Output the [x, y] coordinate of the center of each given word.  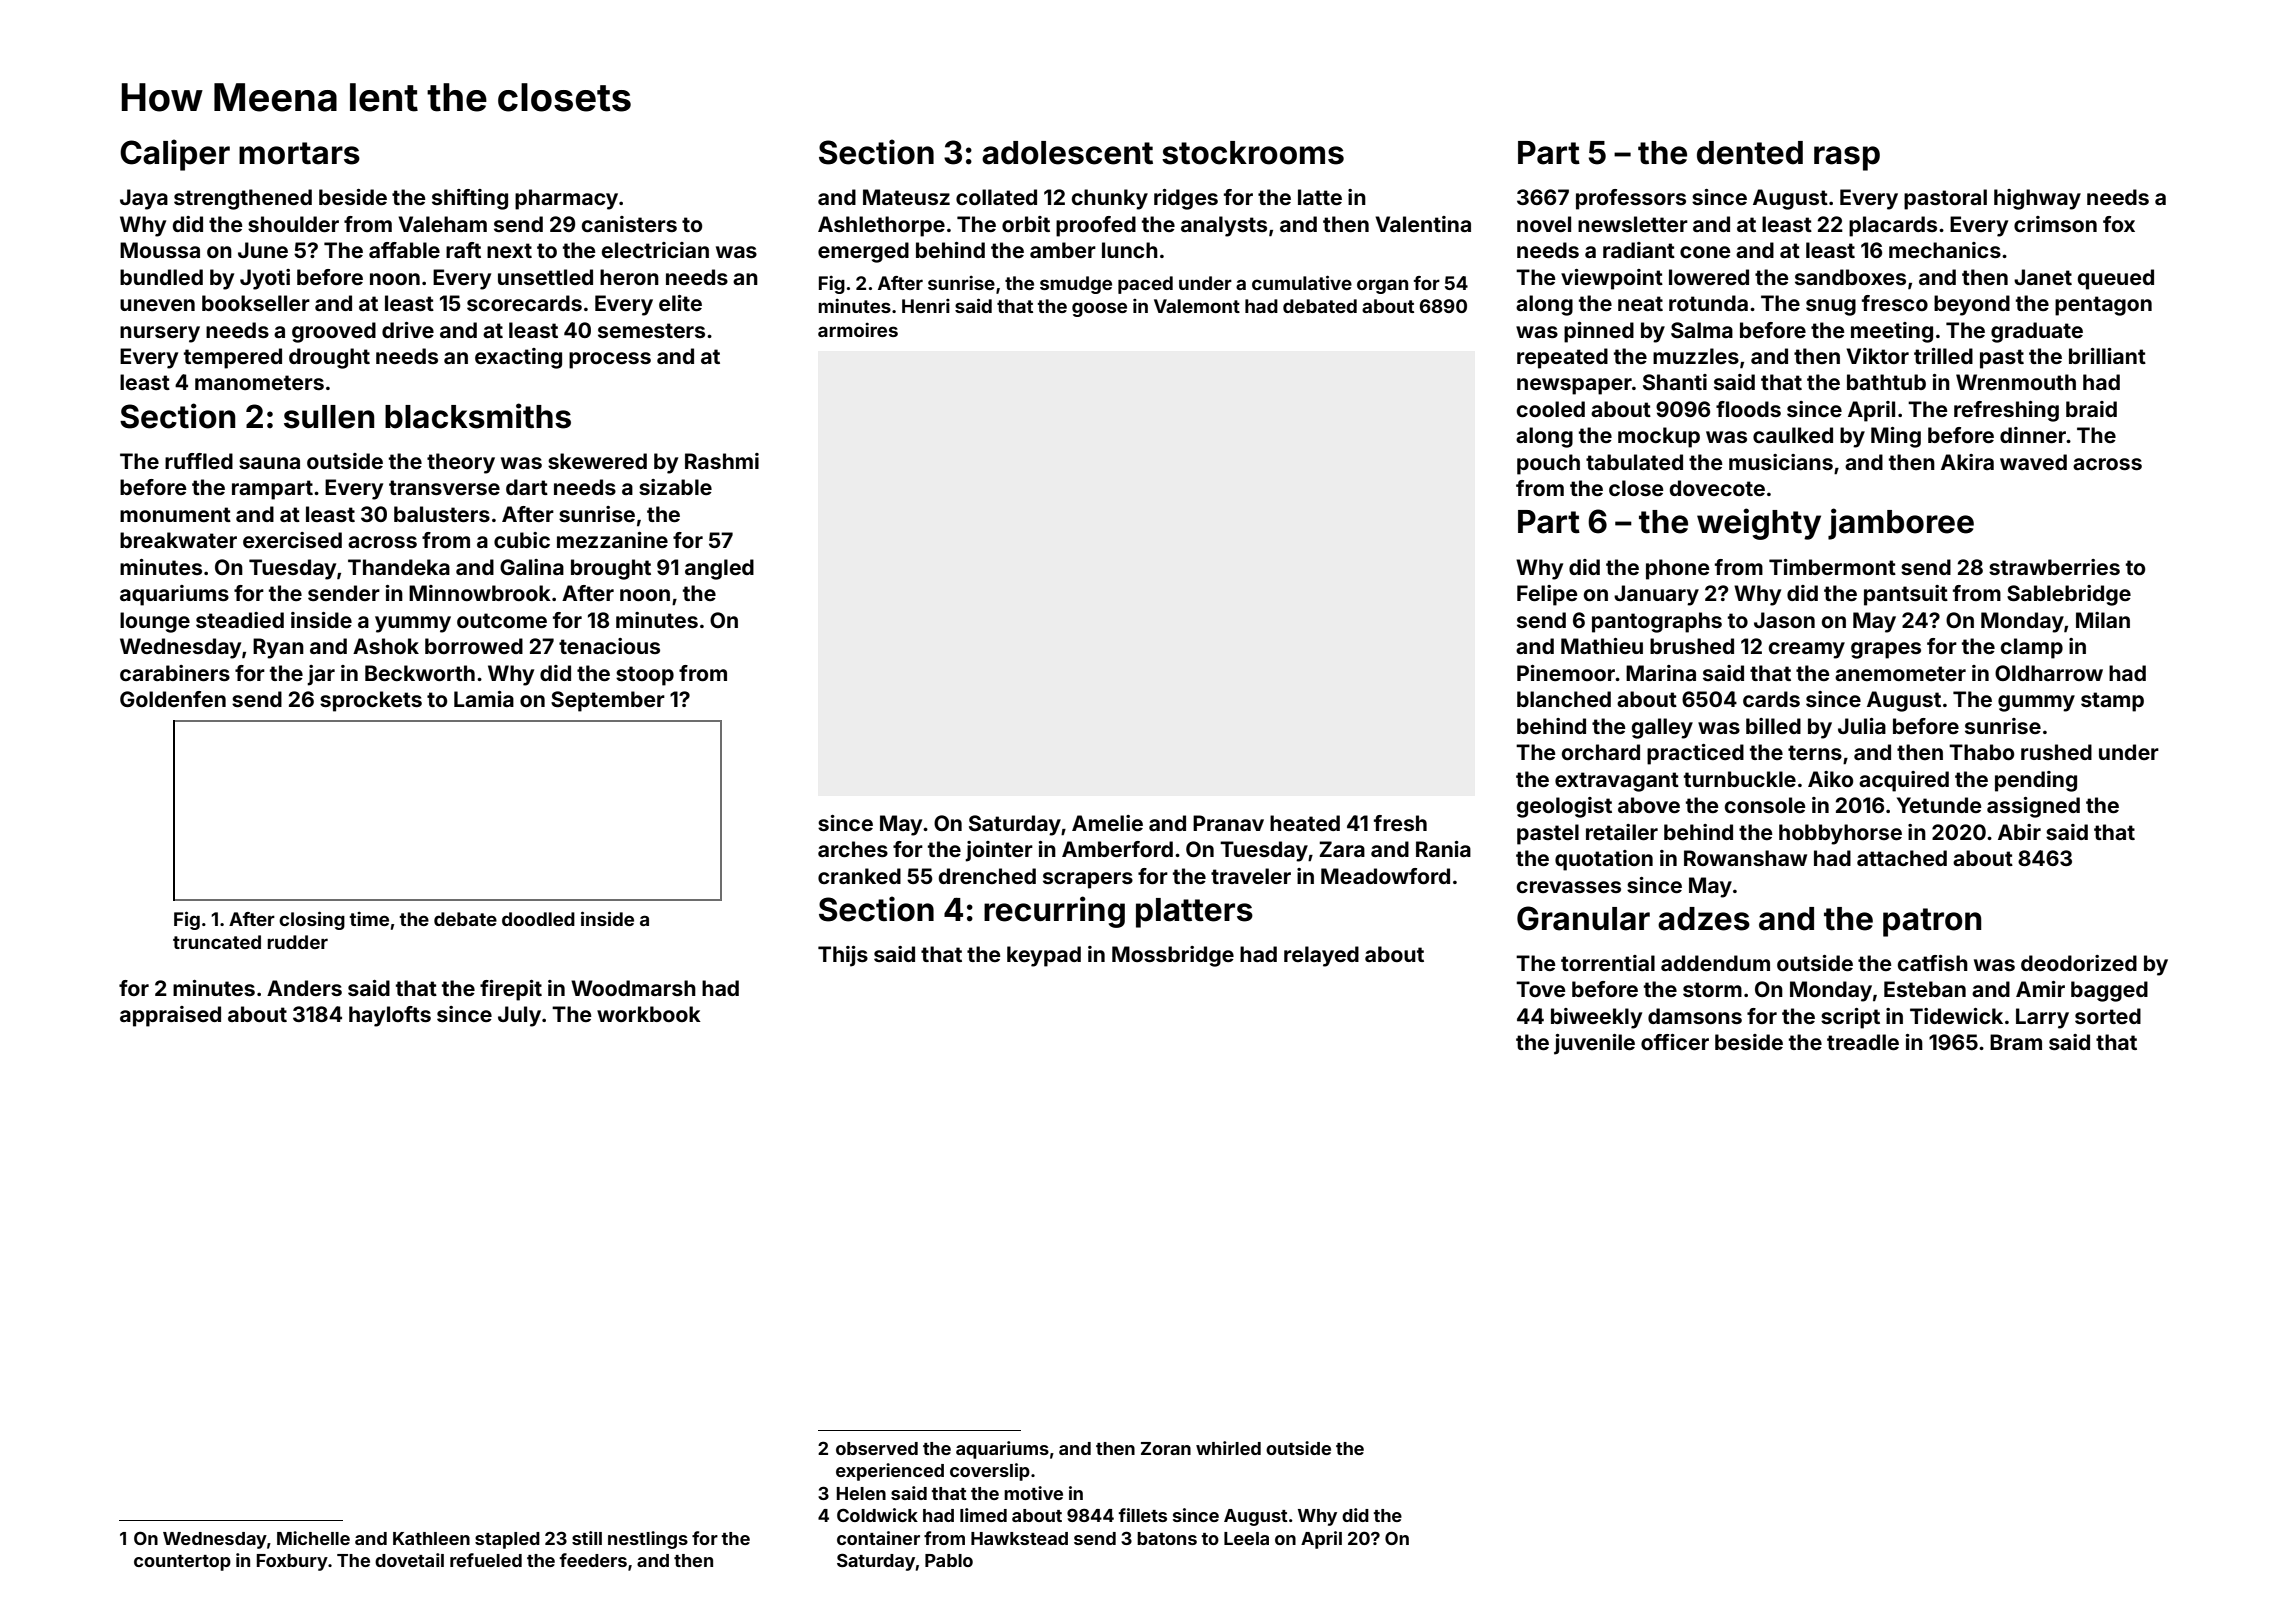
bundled [161, 277]
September [608, 701]
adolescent [1067, 153]
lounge [155, 622]
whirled [1228, 1448]
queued [2116, 279]
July [519, 1016]
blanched [1564, 699]
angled [719, 569]
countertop [182, 1563]
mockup [1659, 437]
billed [1773, 726]
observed [877, 1448]
